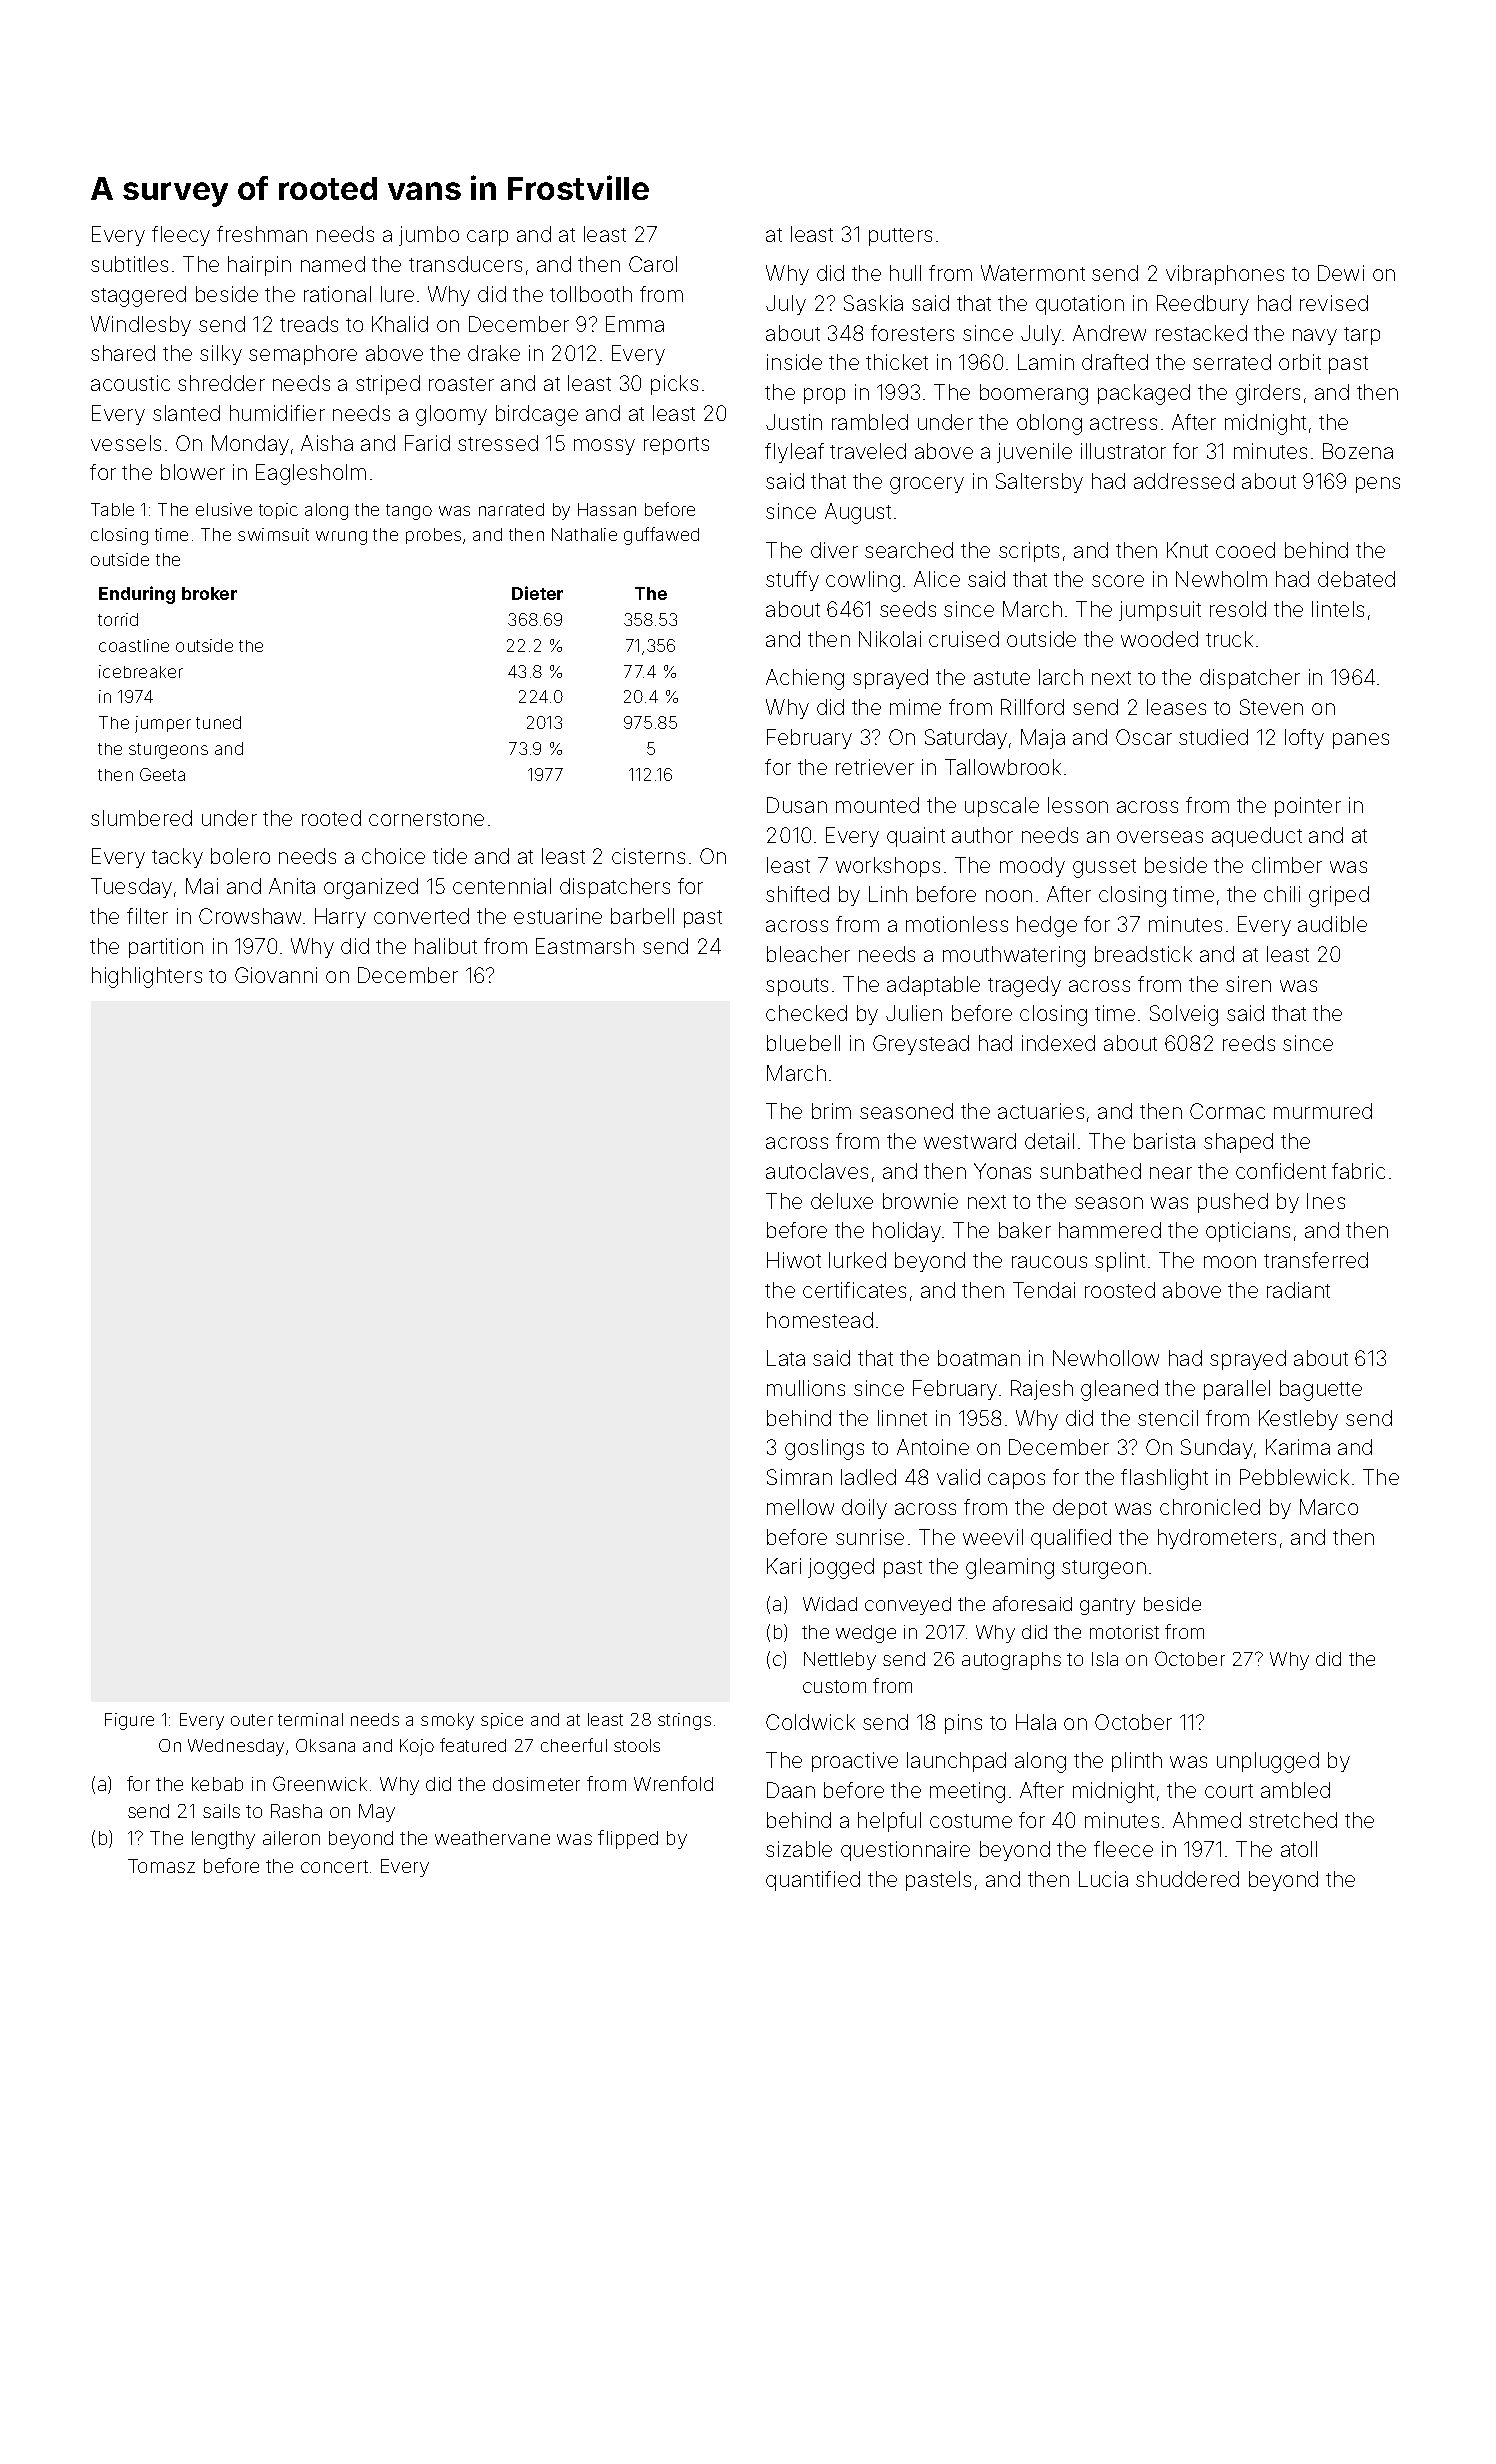  What do you see at coordinates (276, 975) in the page?
I see `Giovanni` at bounding box center [276, 975].
